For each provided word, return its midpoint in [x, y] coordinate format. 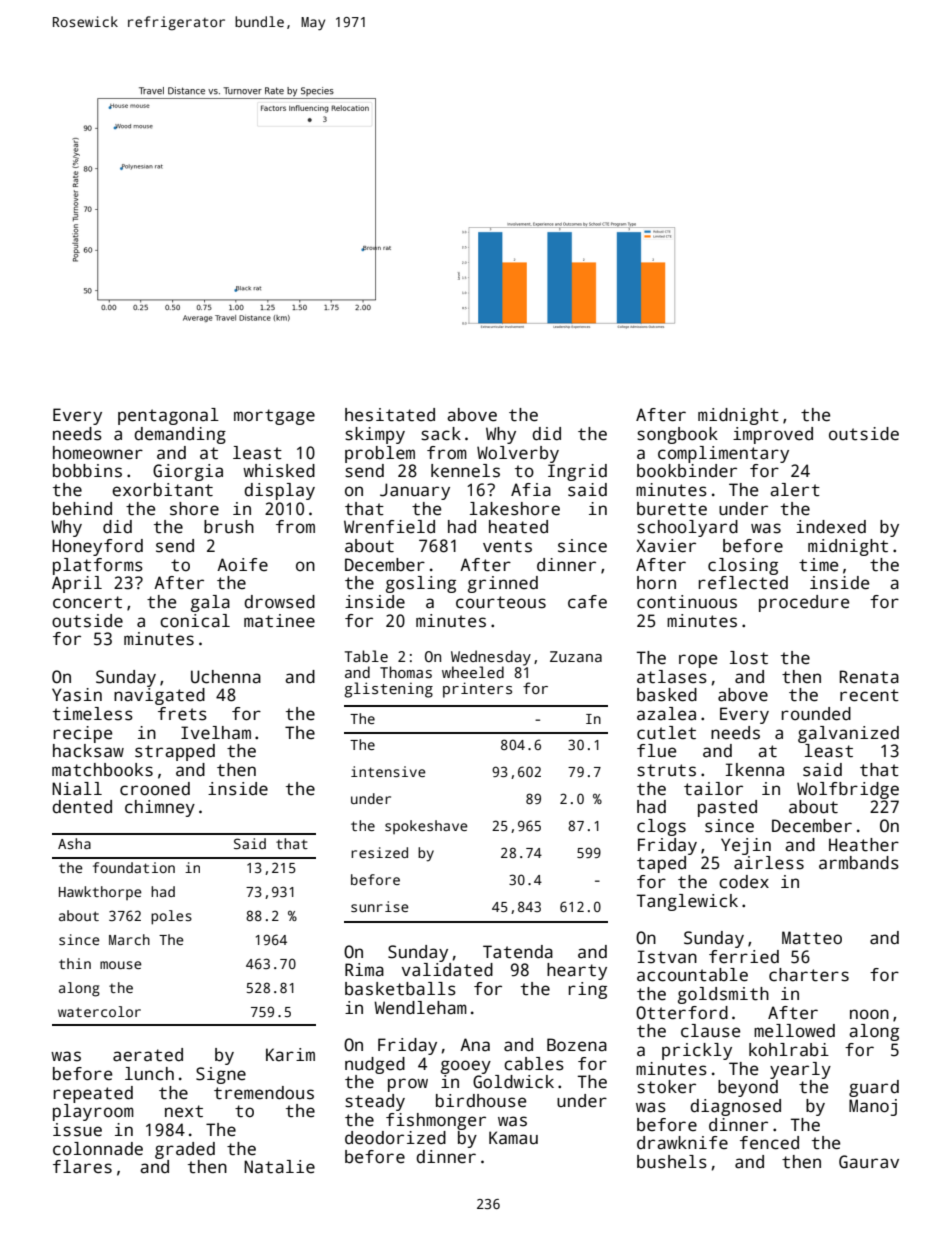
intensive [388, 771]
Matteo [812, 938]
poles [171, 917]
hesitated [390, 415]
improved [773, 435]
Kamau [513, 1138]
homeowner [98, 453]
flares [82, 1167]
